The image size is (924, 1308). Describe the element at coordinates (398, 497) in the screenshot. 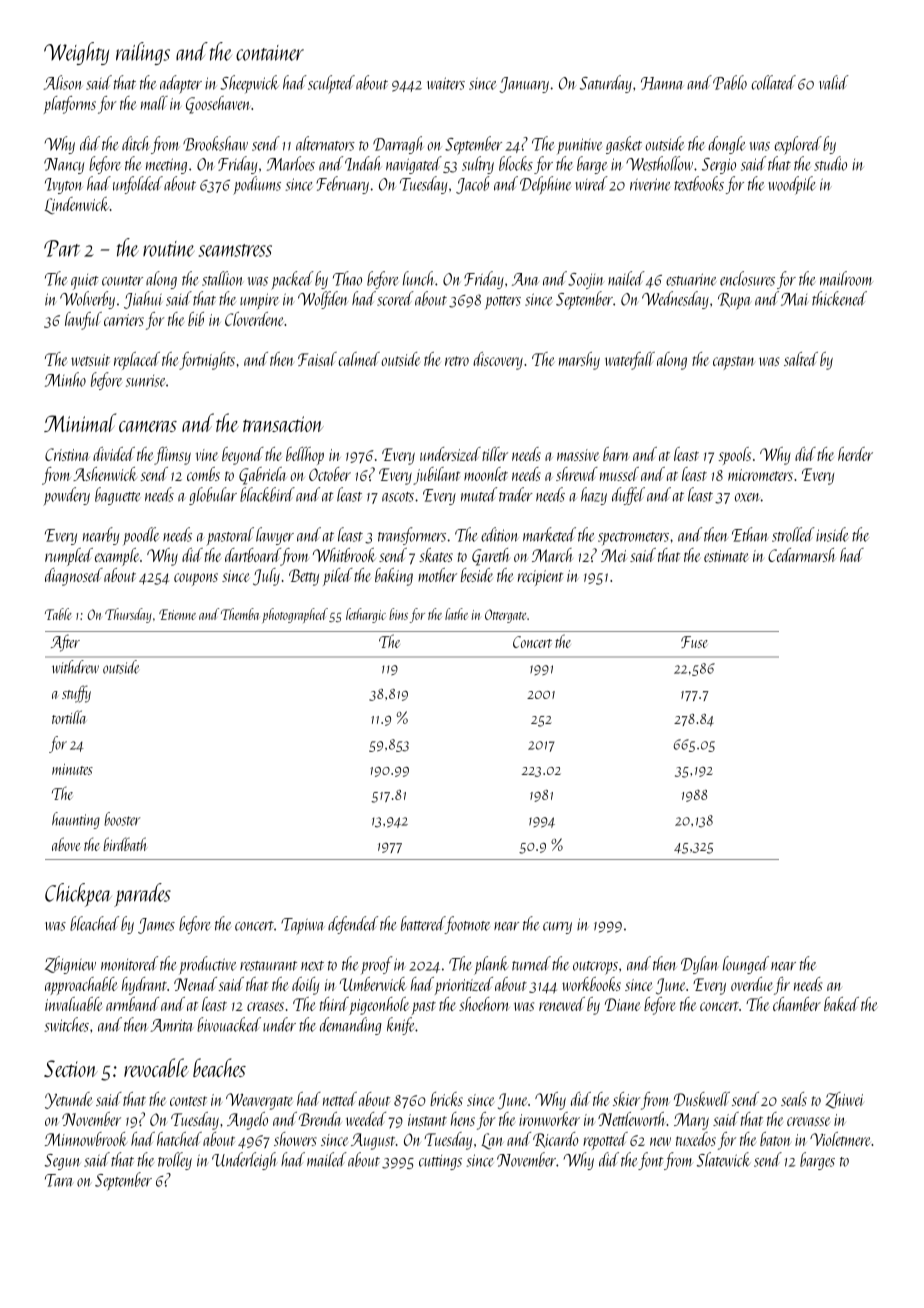

I see `ascots` at that location.
